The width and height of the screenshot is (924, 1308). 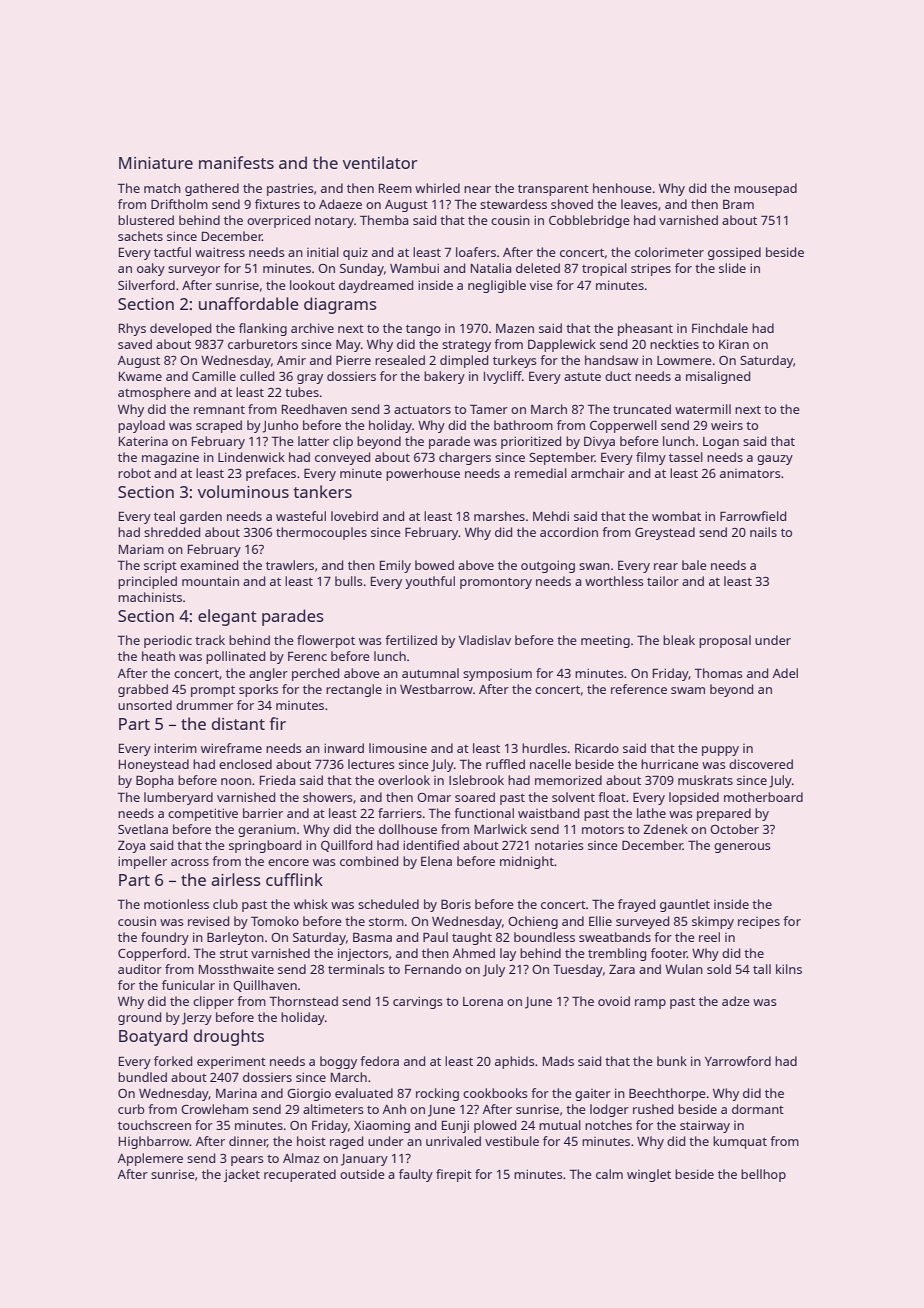 What do you see at coordinates (380, 162) in the screenshot?
I see `ventilator` at bounding box center [380, 162].
